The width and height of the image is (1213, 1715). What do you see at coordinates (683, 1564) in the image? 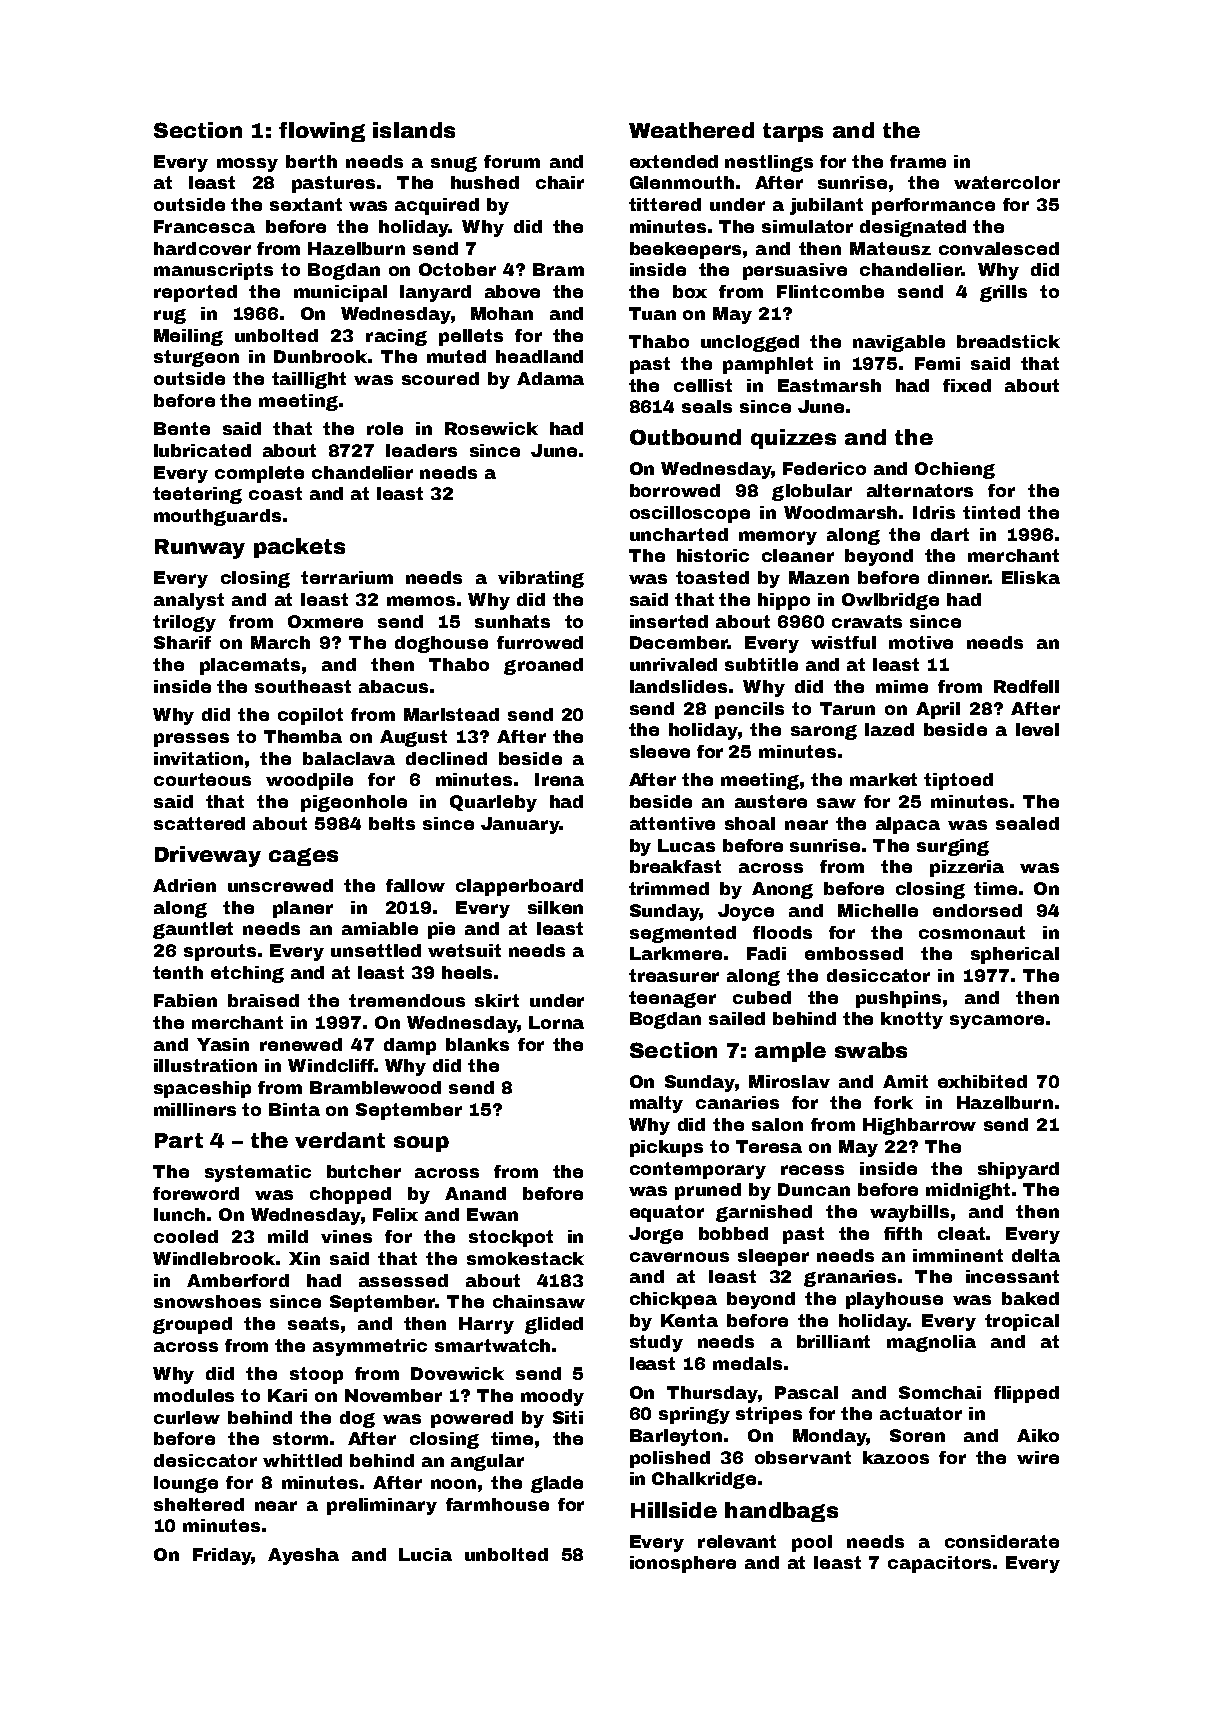
I see `ionosphere` at bounding box center [683, 1564].
